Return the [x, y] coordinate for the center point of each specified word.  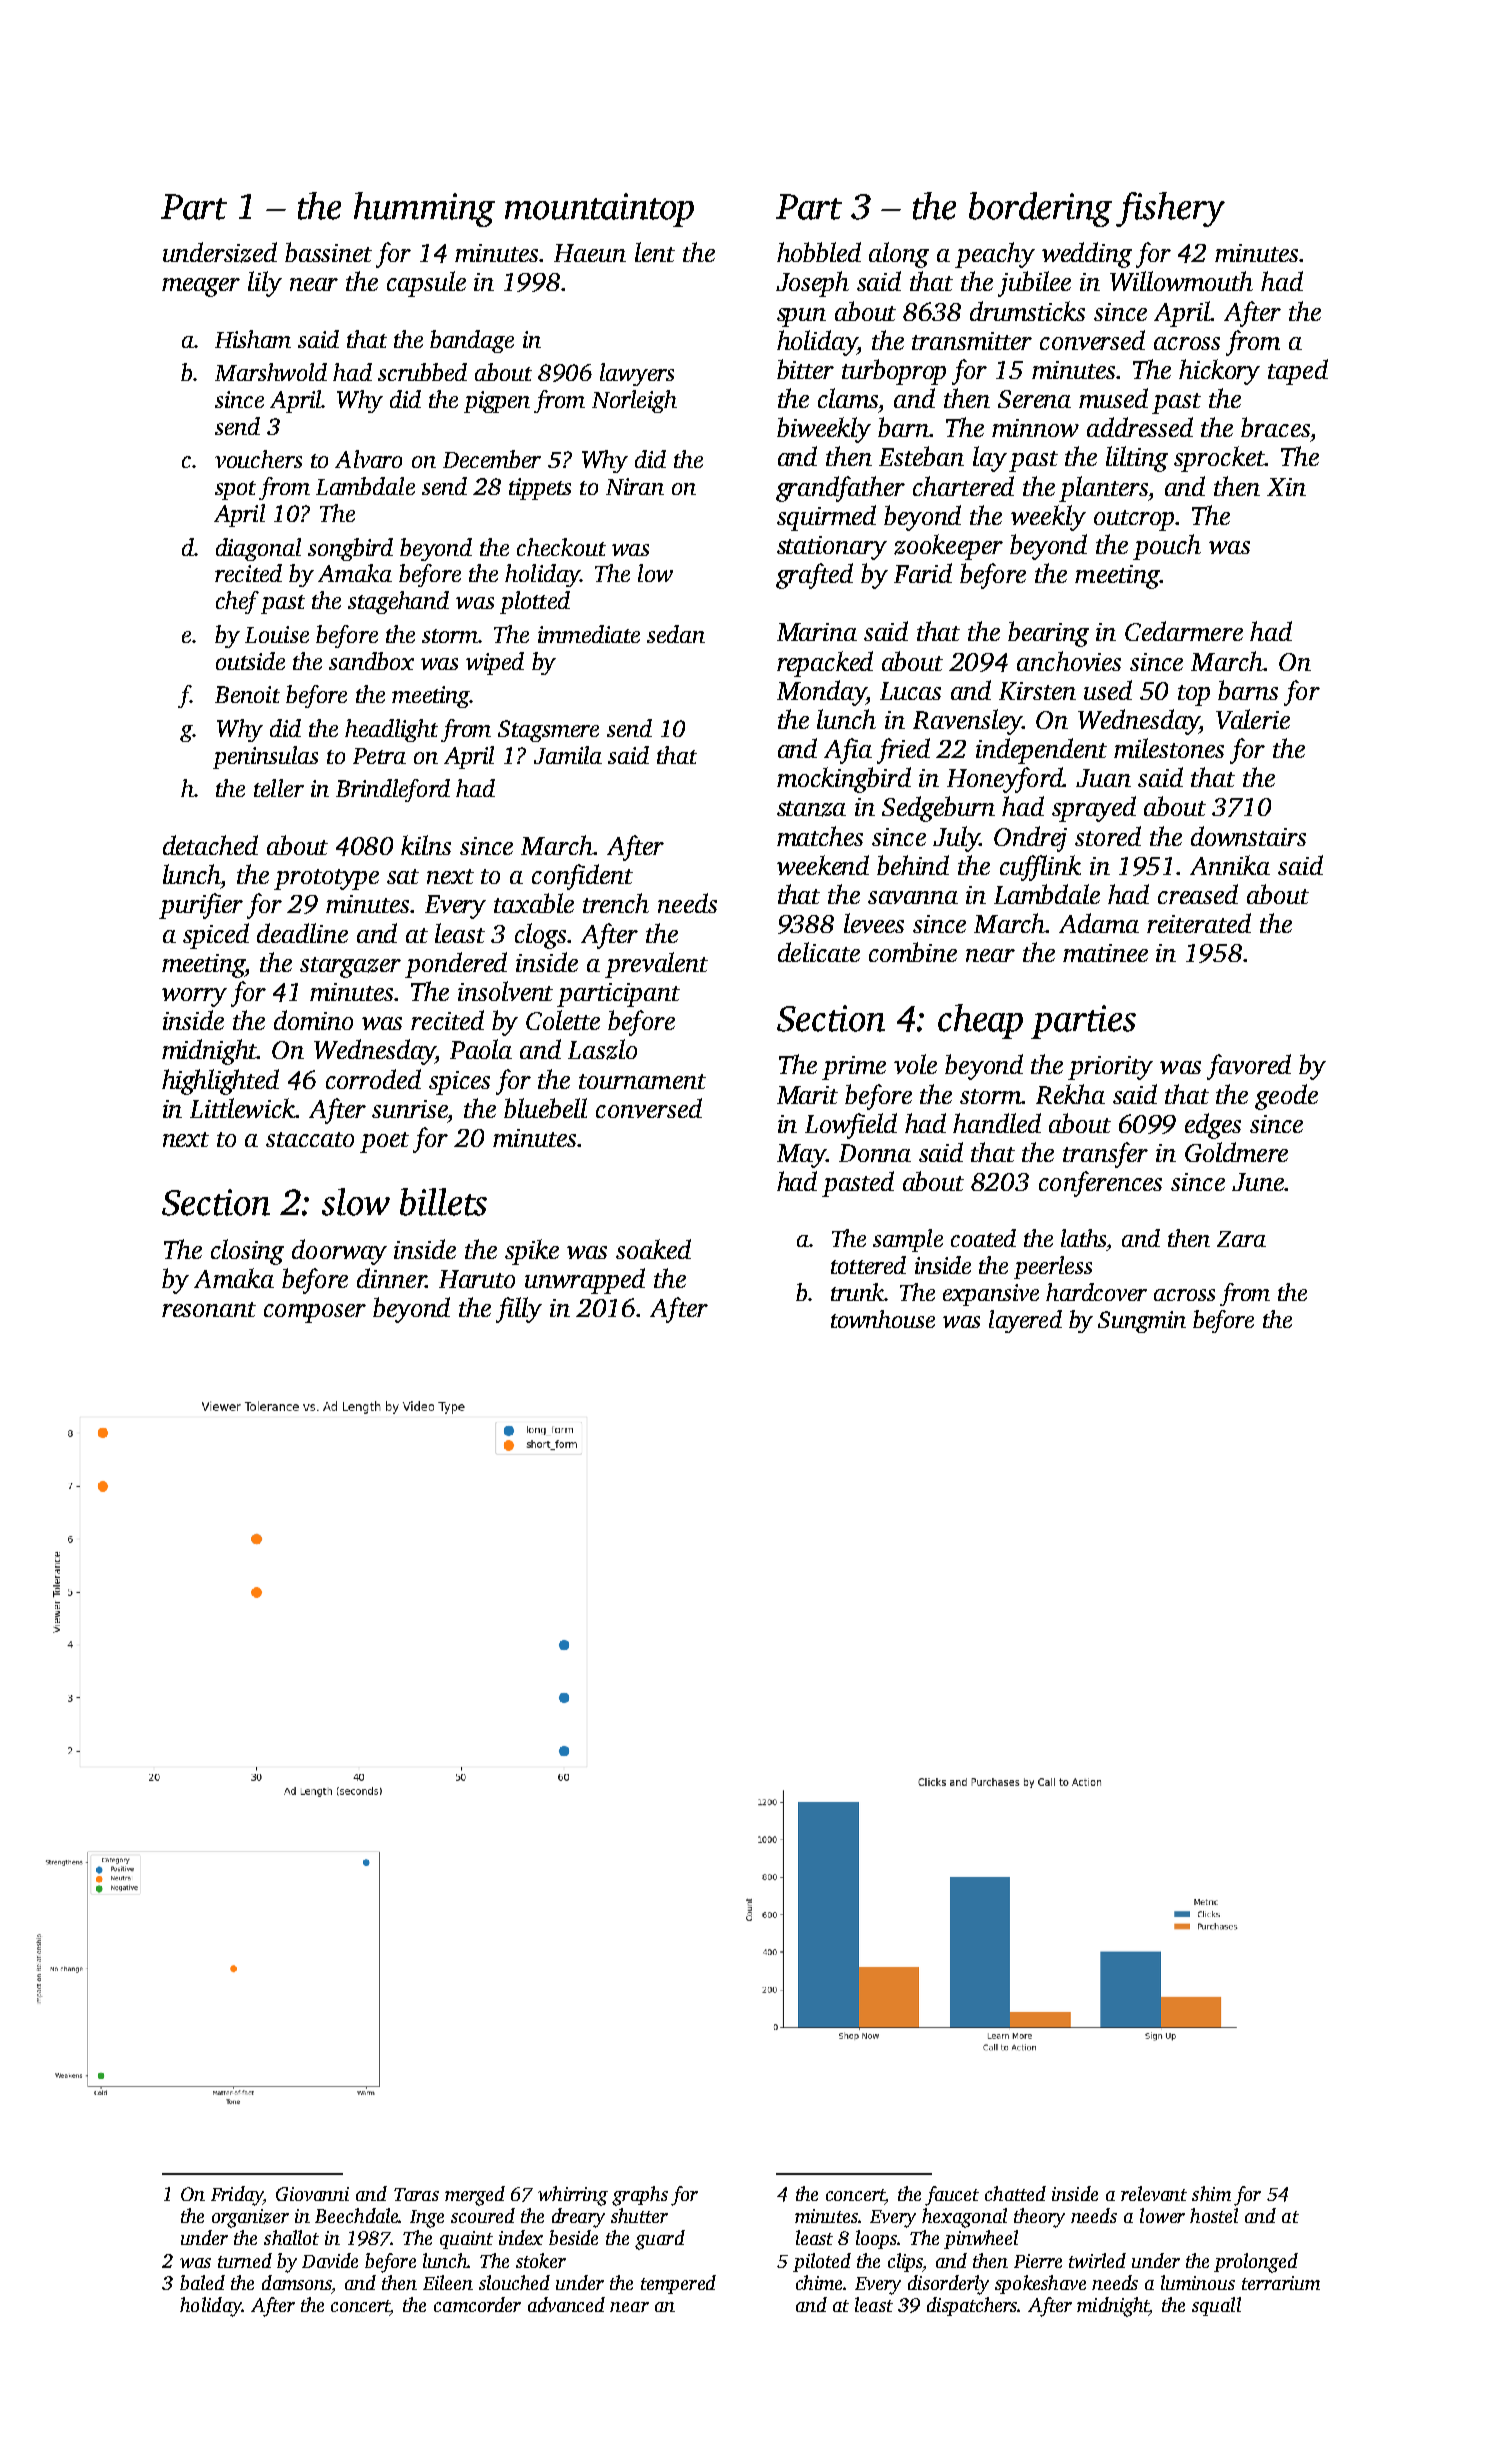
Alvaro [368, 459]
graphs [640, 2196]
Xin [1286, 487]
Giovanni [312, 2194]
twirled [1097, 2260]
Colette [563, 1020]
